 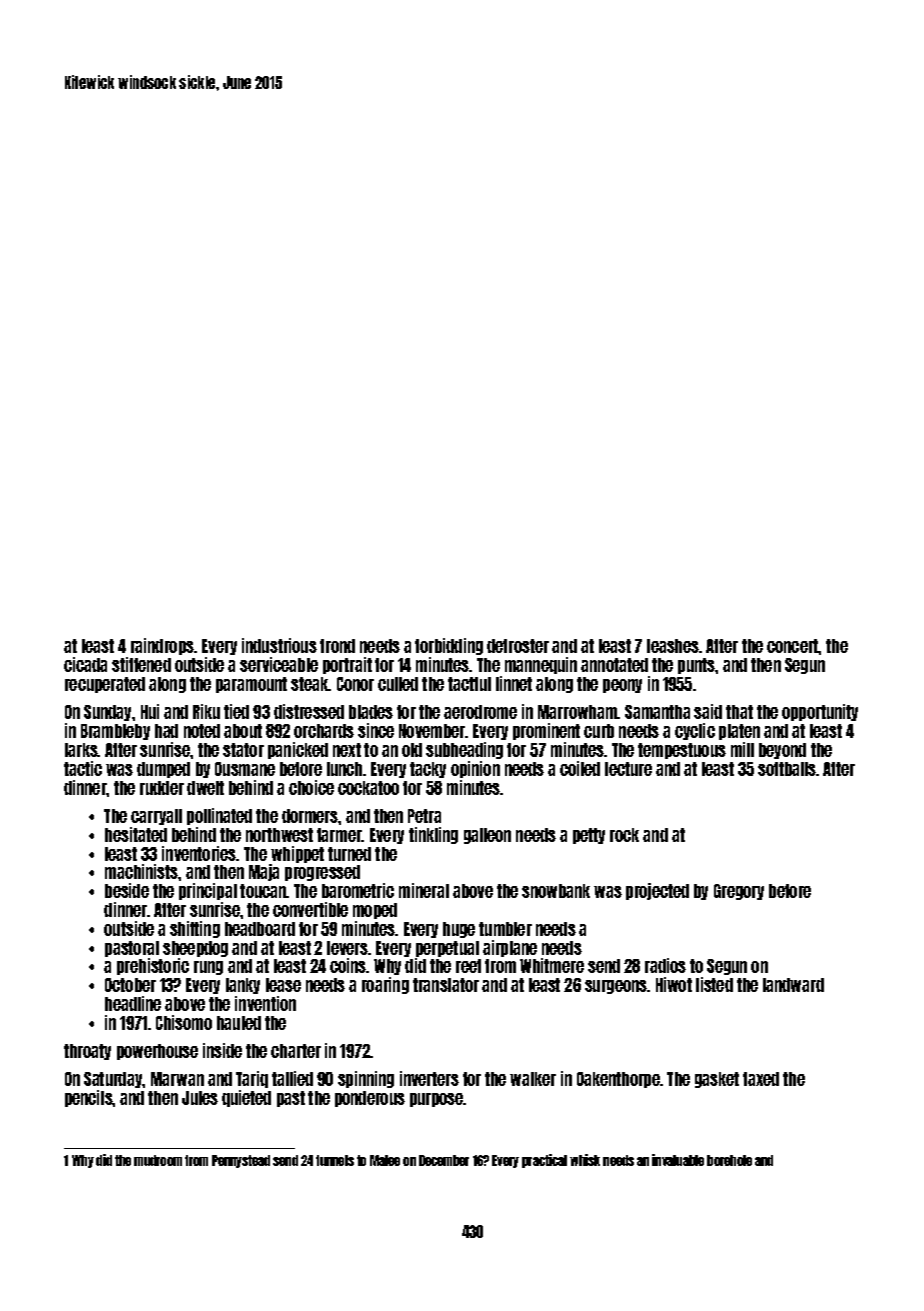 I want to click on concert, so click(x=793, y=646).
